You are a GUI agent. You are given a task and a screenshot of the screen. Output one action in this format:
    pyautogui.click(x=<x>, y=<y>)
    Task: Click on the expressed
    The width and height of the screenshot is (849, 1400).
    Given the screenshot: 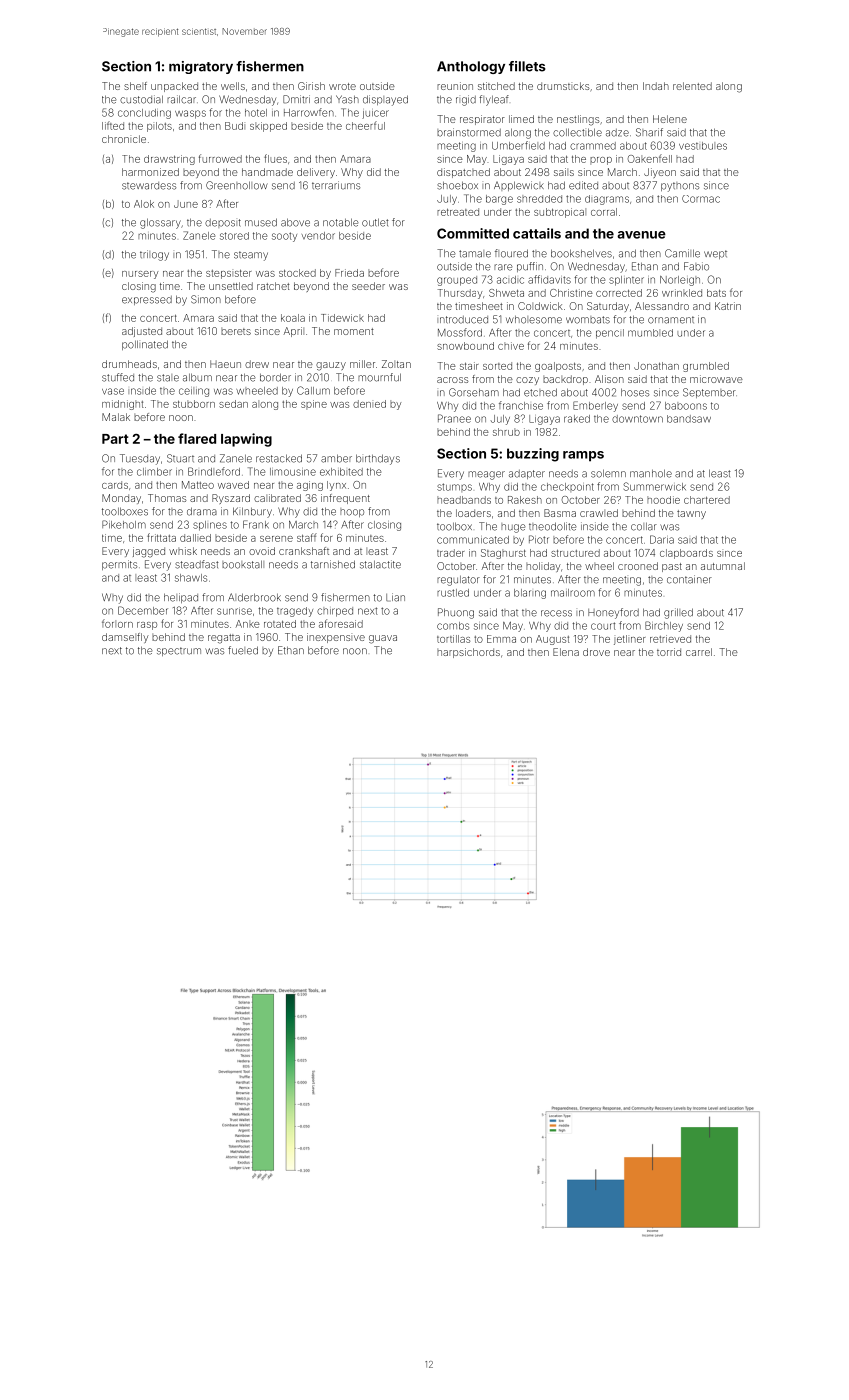 What is the action you would take?
    pyautogui.click(x=147, y=300)
